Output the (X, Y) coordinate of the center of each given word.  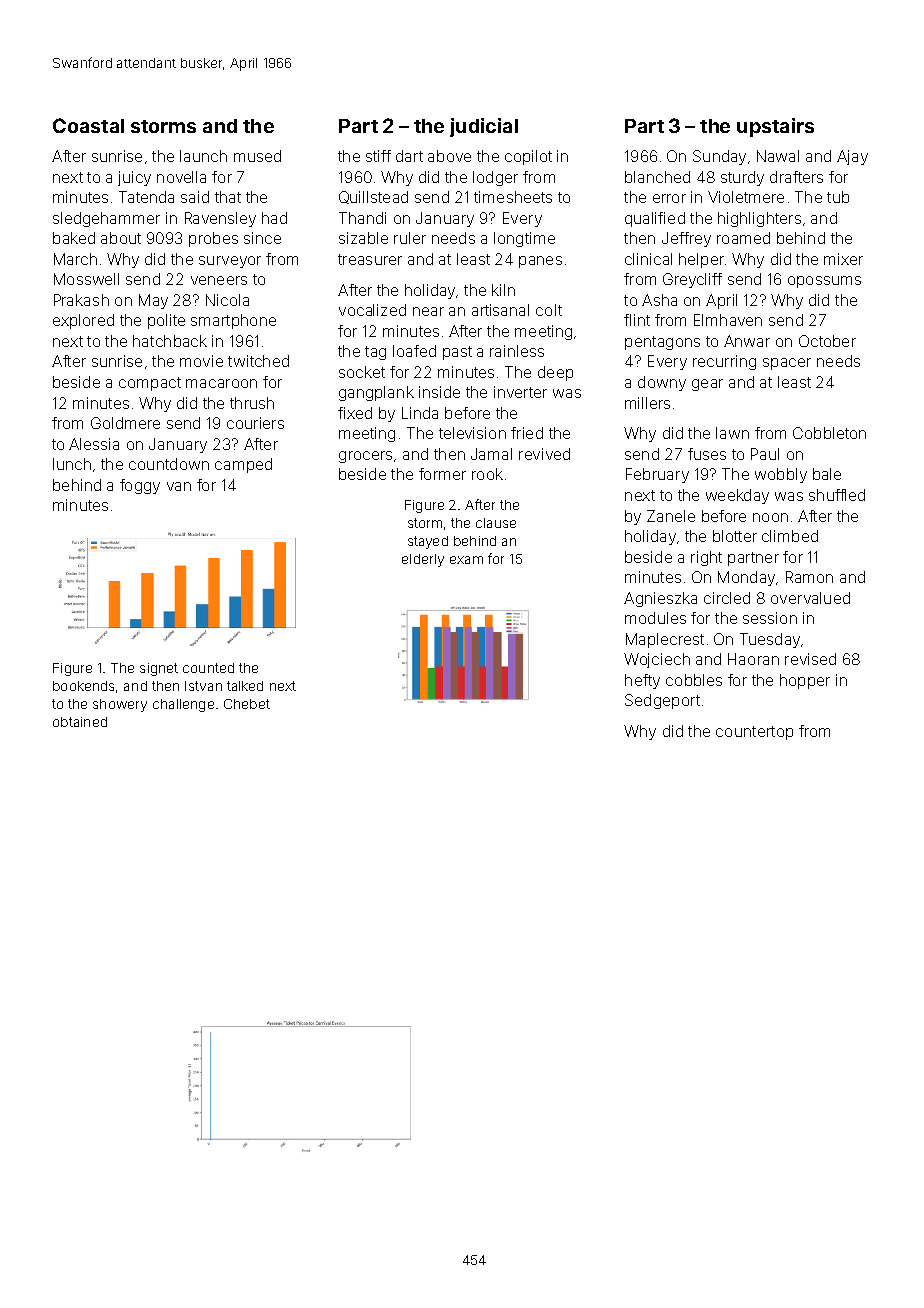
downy (662, 383)
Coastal (88, 125)
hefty (642, 681)
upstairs (775, 127)
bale (827, 474)
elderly (423, 560)
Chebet (247, 704)
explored (83, 321)
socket (362, 372)
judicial (484, 127)
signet (159, 669)
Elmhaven (728, 320)
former (442, 474)
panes (540, 262)
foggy (140, 486)
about (121, 238)
